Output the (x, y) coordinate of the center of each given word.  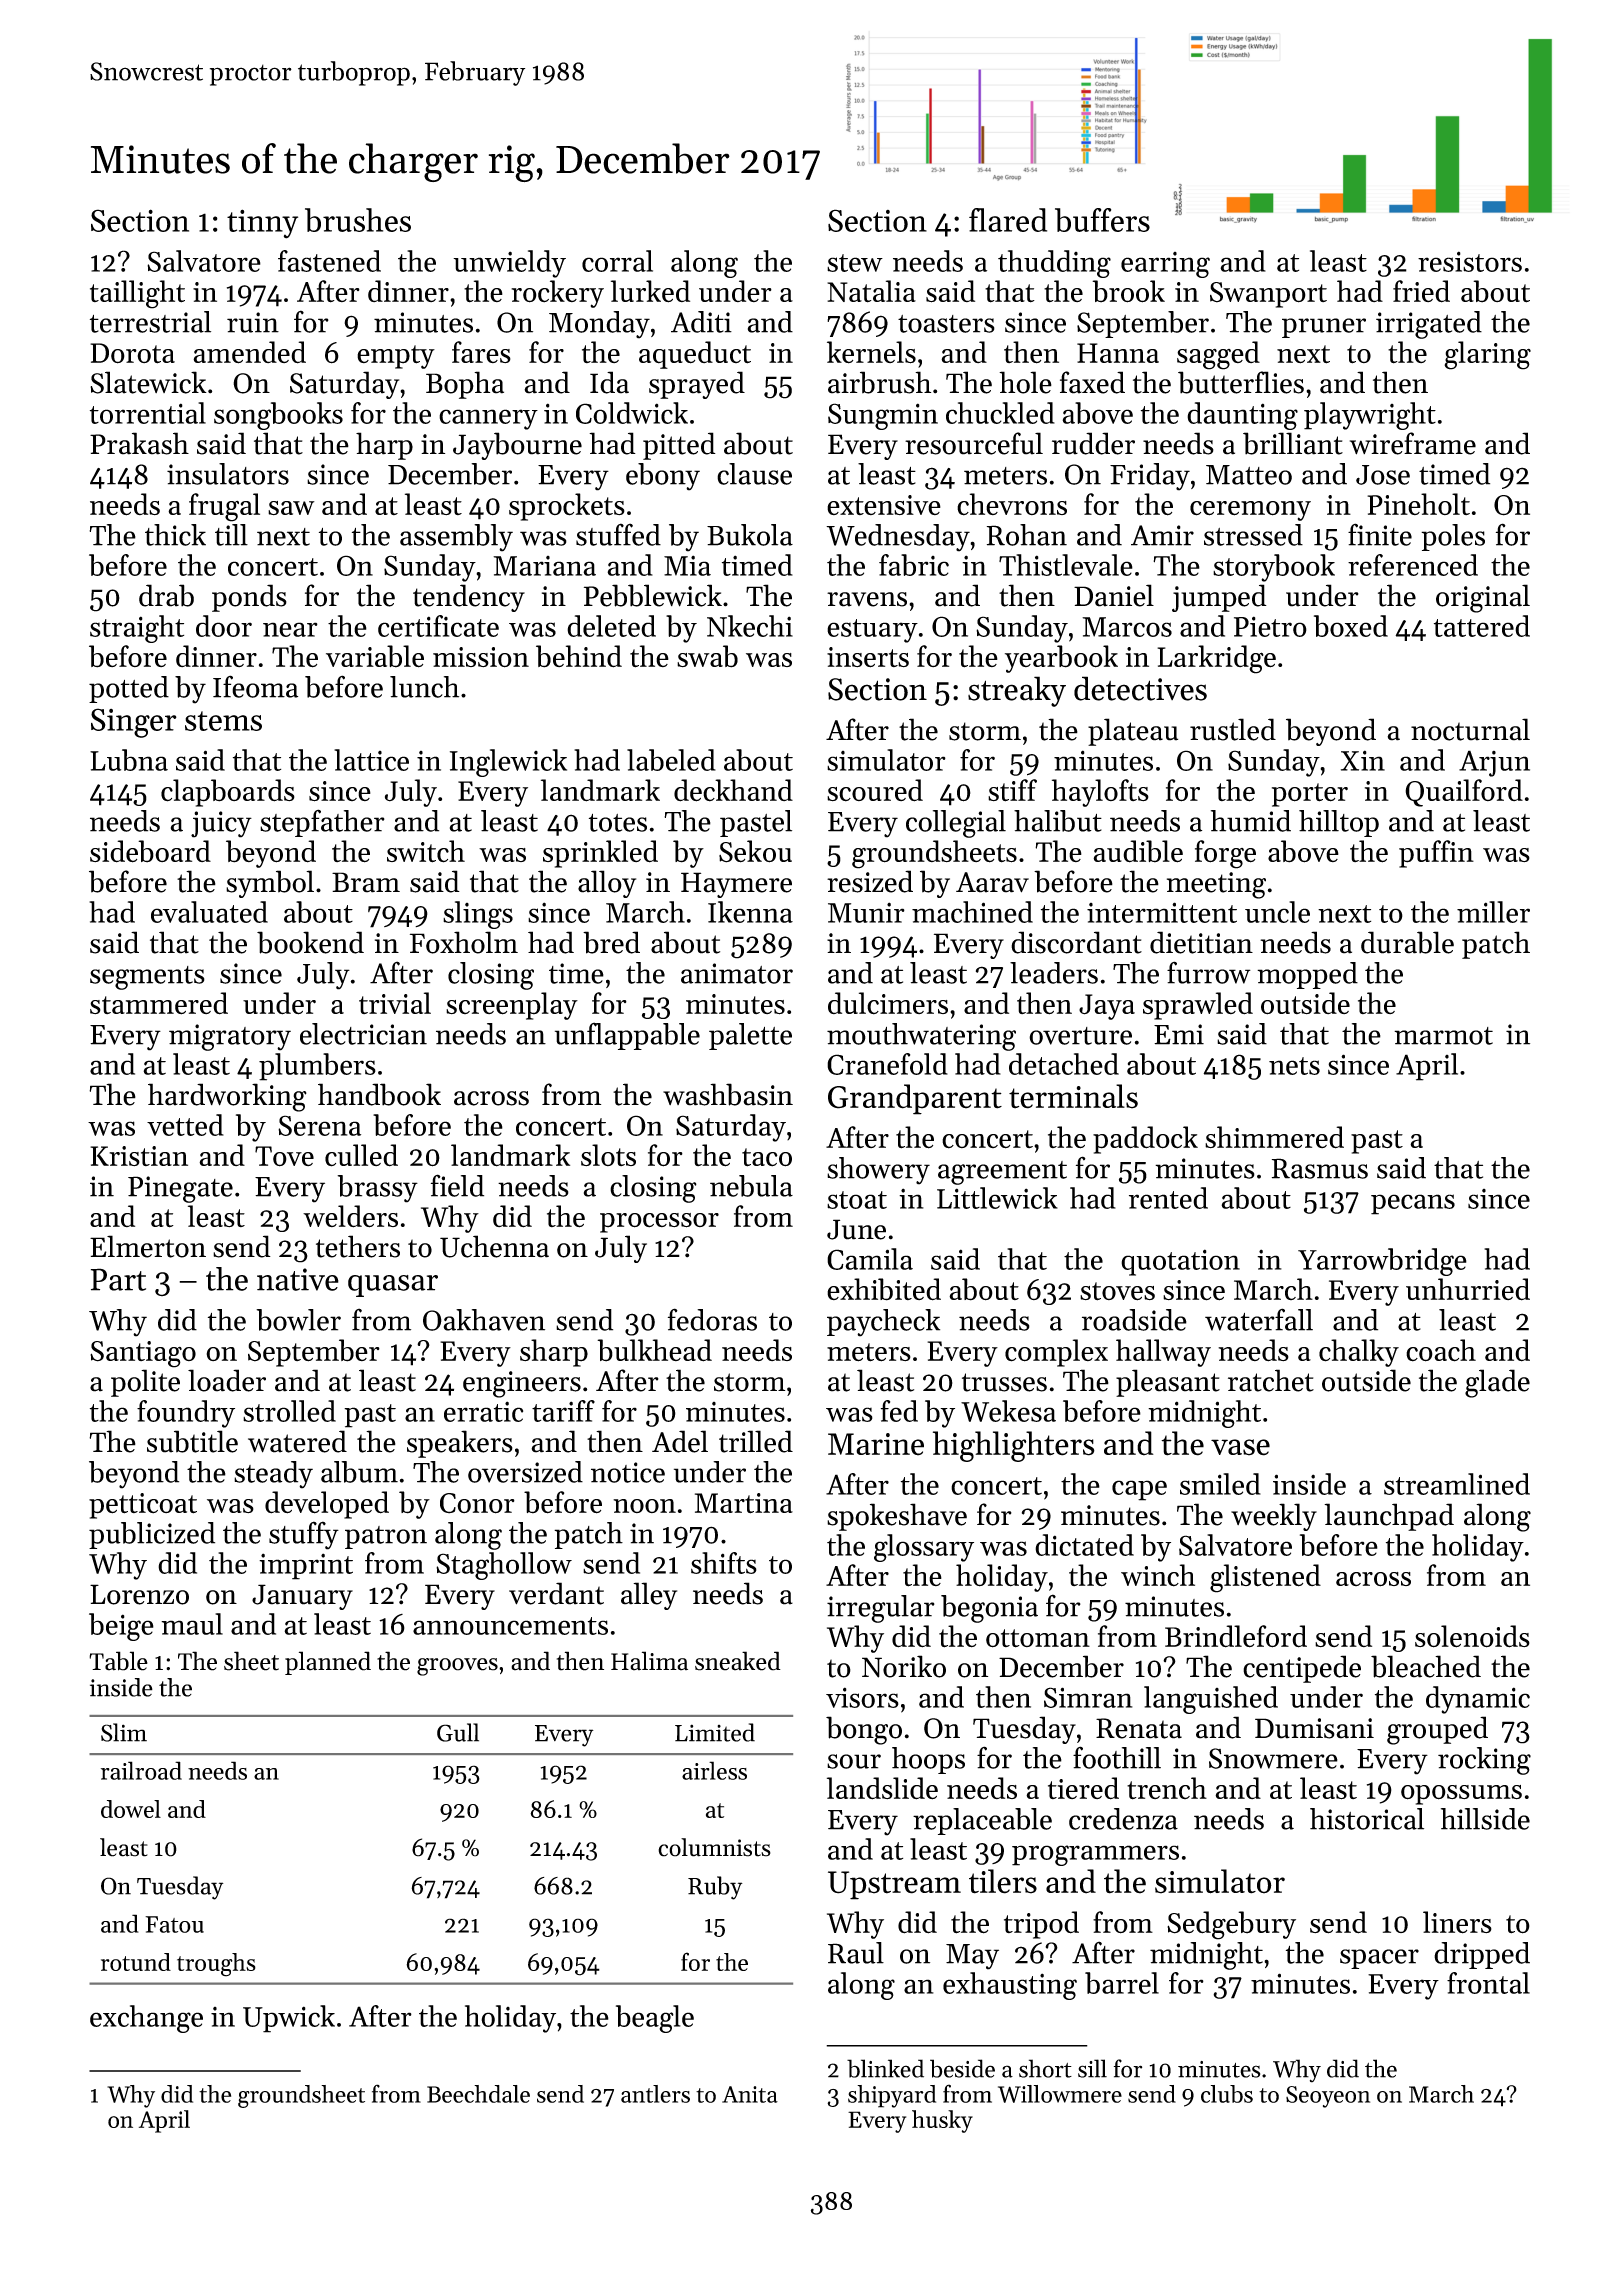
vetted (185, 1125)
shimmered (1274, 1137)
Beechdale (478, 2094)
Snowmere (1273, 1758)
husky (942, 2121)
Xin (1363, 760)
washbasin (728, 1094)
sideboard (150, 851)
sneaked (738, 1661)
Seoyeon (1328, 2097)
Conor (477, 1503)
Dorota (132, 353)
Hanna (1118, 353)
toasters (946, 324)
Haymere (736, 885)
